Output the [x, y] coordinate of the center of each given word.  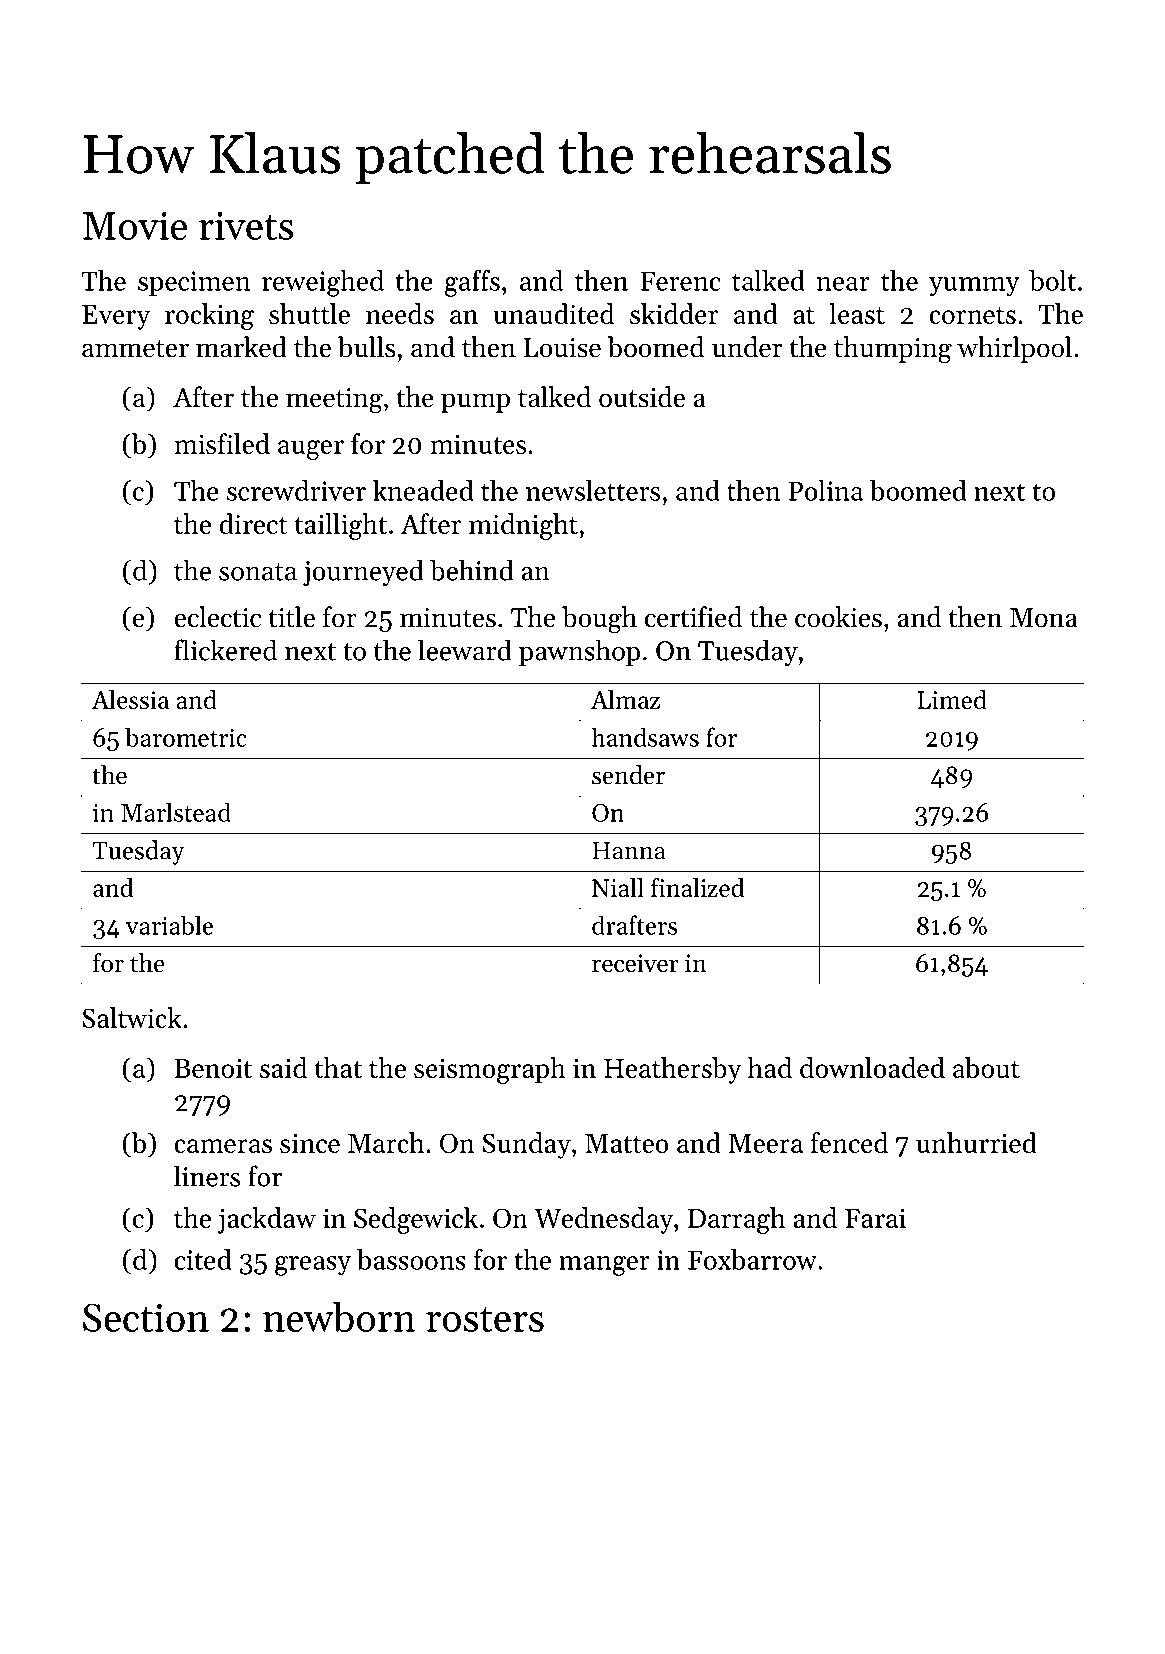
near [843, 284]
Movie [134, 225]
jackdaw [267, 1220]
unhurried [976, 1142]
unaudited [553, 313]
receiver [635, 963]
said [283, 1067]
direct [253, 523]
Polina [825, 490]
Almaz [625, 699]
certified [693, 617]
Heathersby [673, 1070]
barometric [186, 737]
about [986, 1067]
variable [169, 925]
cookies [838, 617]
